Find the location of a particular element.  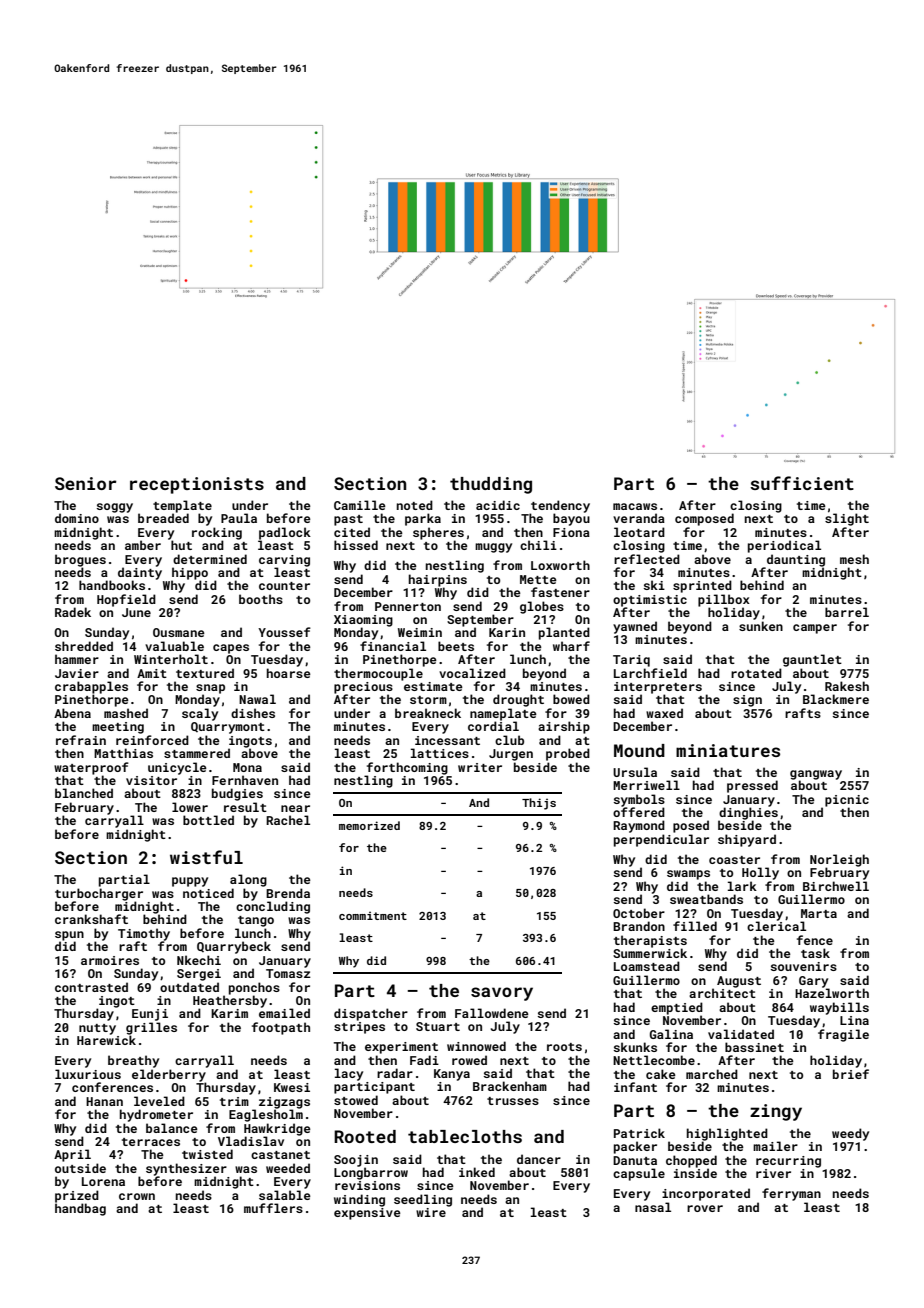

sign is located at coordinates (747, 701).
